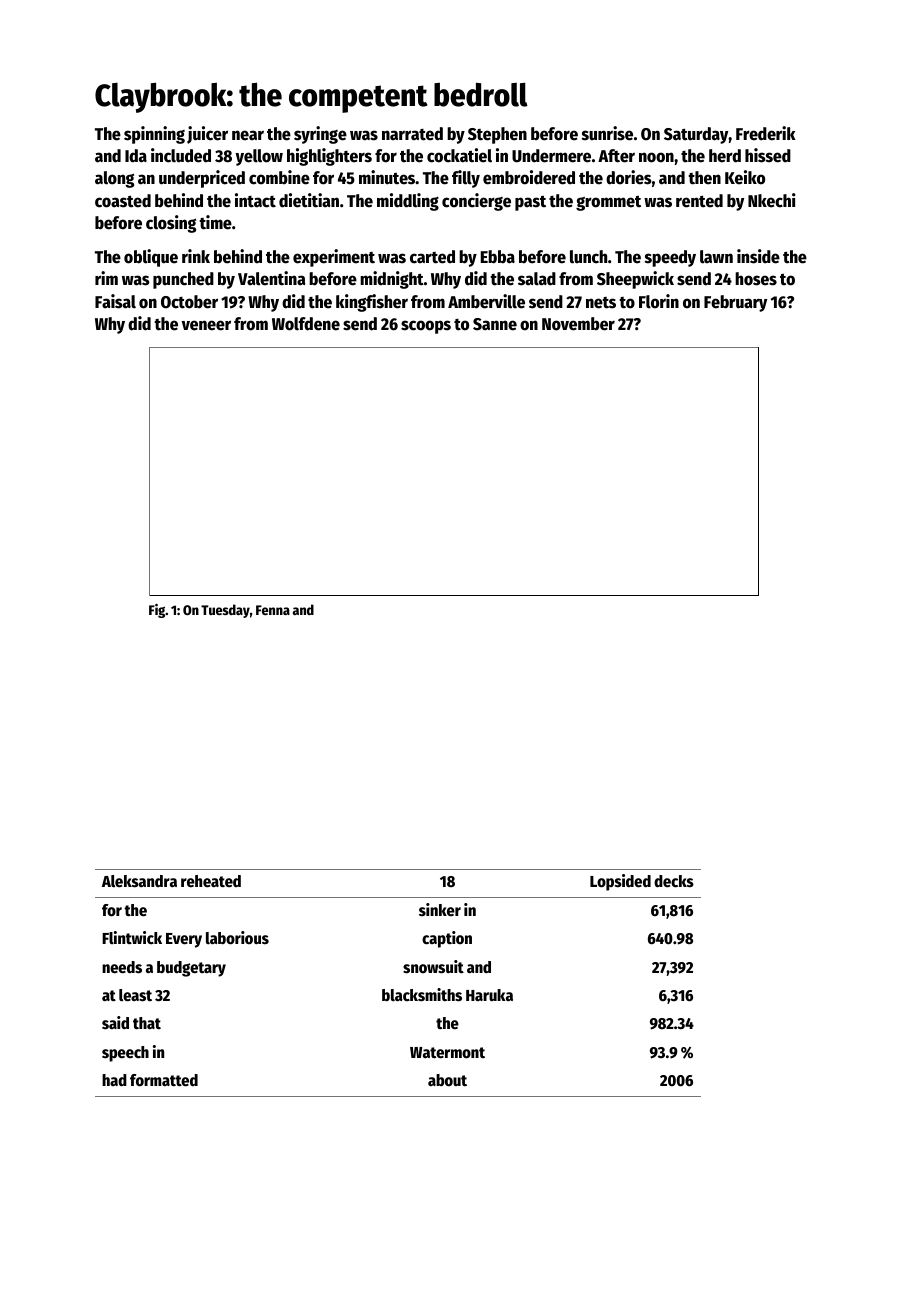  Describe the element at coordinates (497, 135) in the screenshot. I see `Stephen` at that location.
